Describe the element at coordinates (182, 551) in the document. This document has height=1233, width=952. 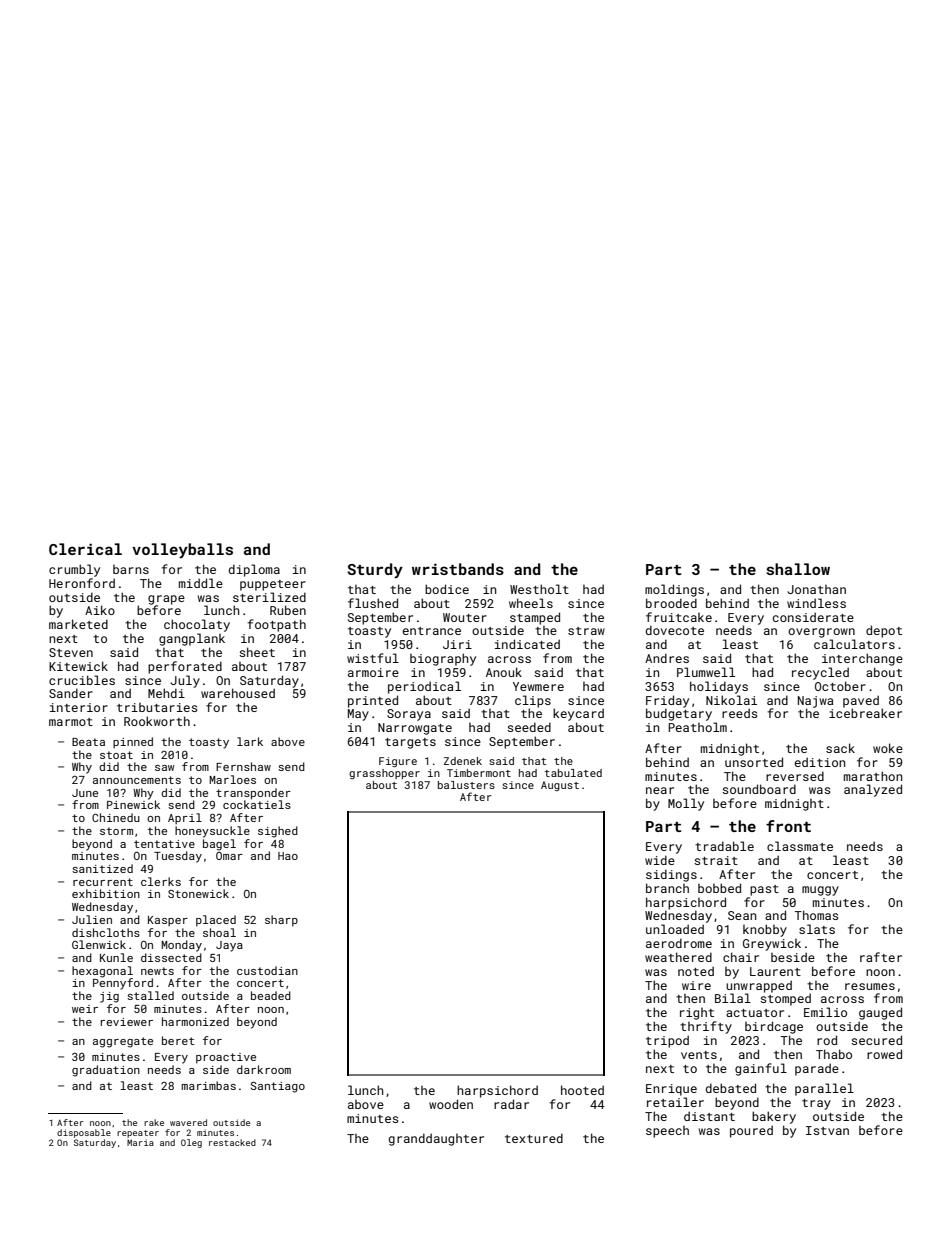
I see `volleyballs` at that location.
